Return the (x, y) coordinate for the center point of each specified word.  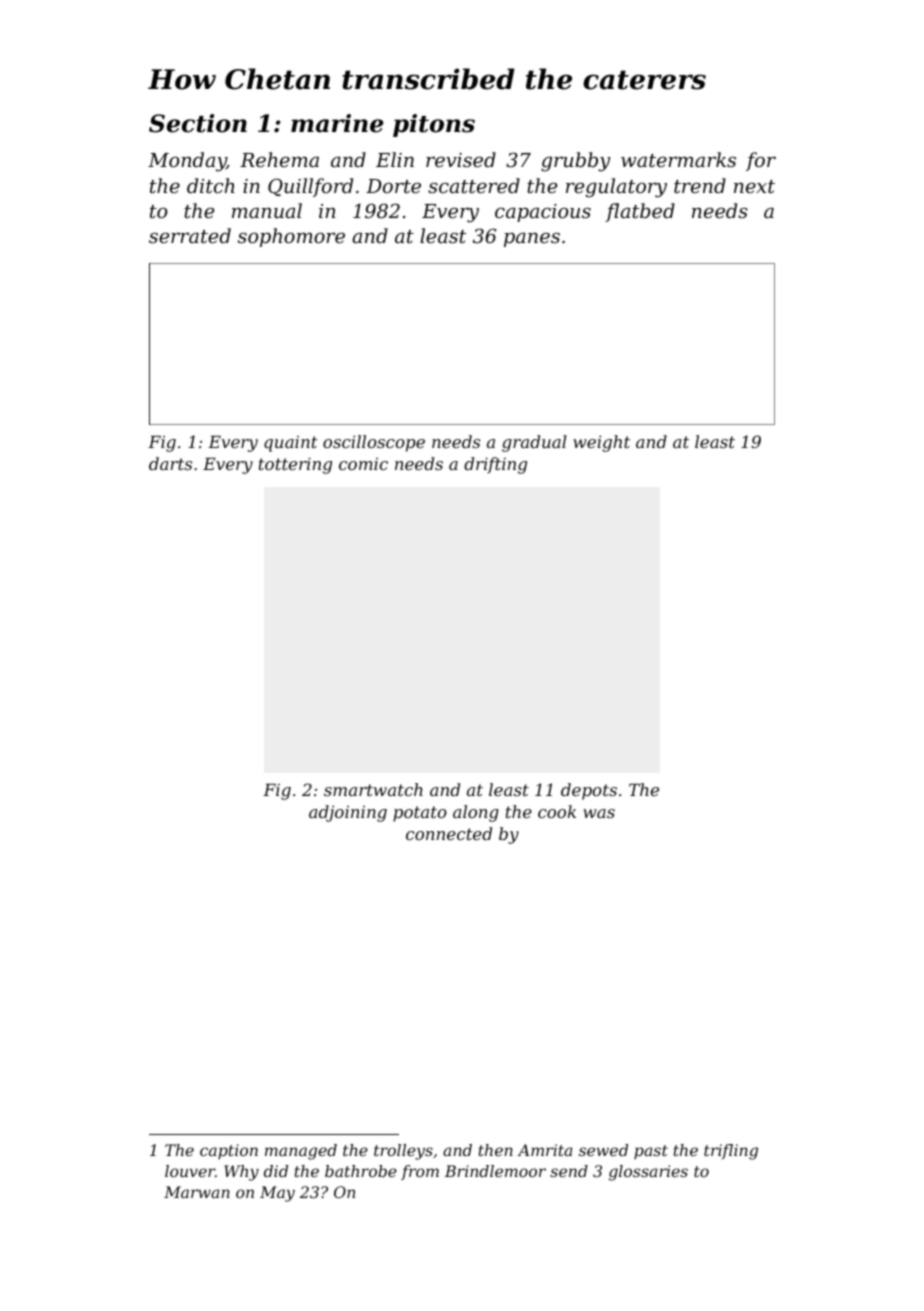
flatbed (640, 212)
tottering (295, 466)
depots (589, 791)
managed (301, 1152)
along (476, 813)
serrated (190, 235)
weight (601, 443)
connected (449, 833)
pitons (434, 125)
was (599, 813)
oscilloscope (374, 443)
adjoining (348, 813)
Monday (187, 162)
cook (557, 811)
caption (229, 1151)
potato (420, 814)
